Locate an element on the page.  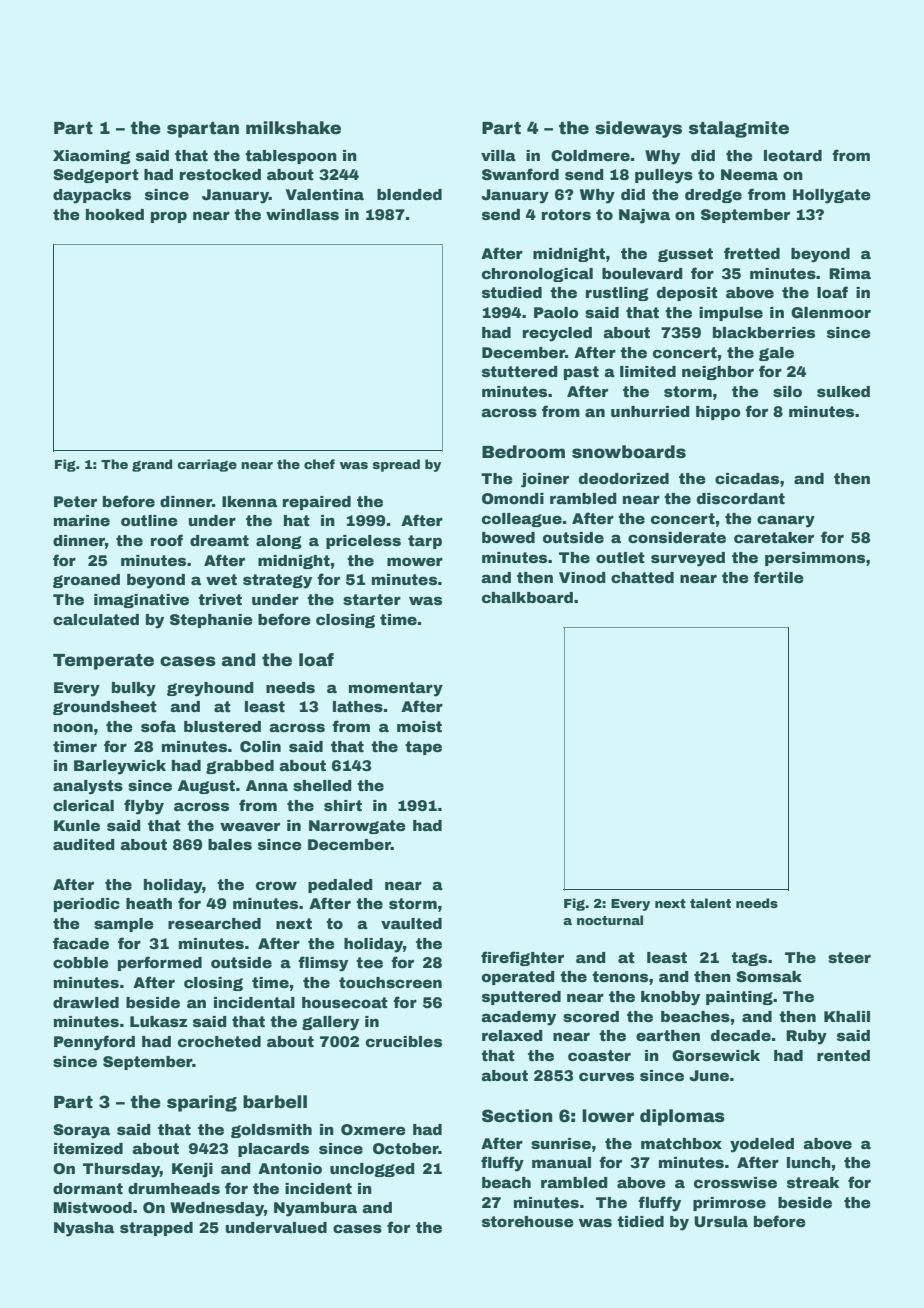
stuttered is located at coordinates (520, 371).
